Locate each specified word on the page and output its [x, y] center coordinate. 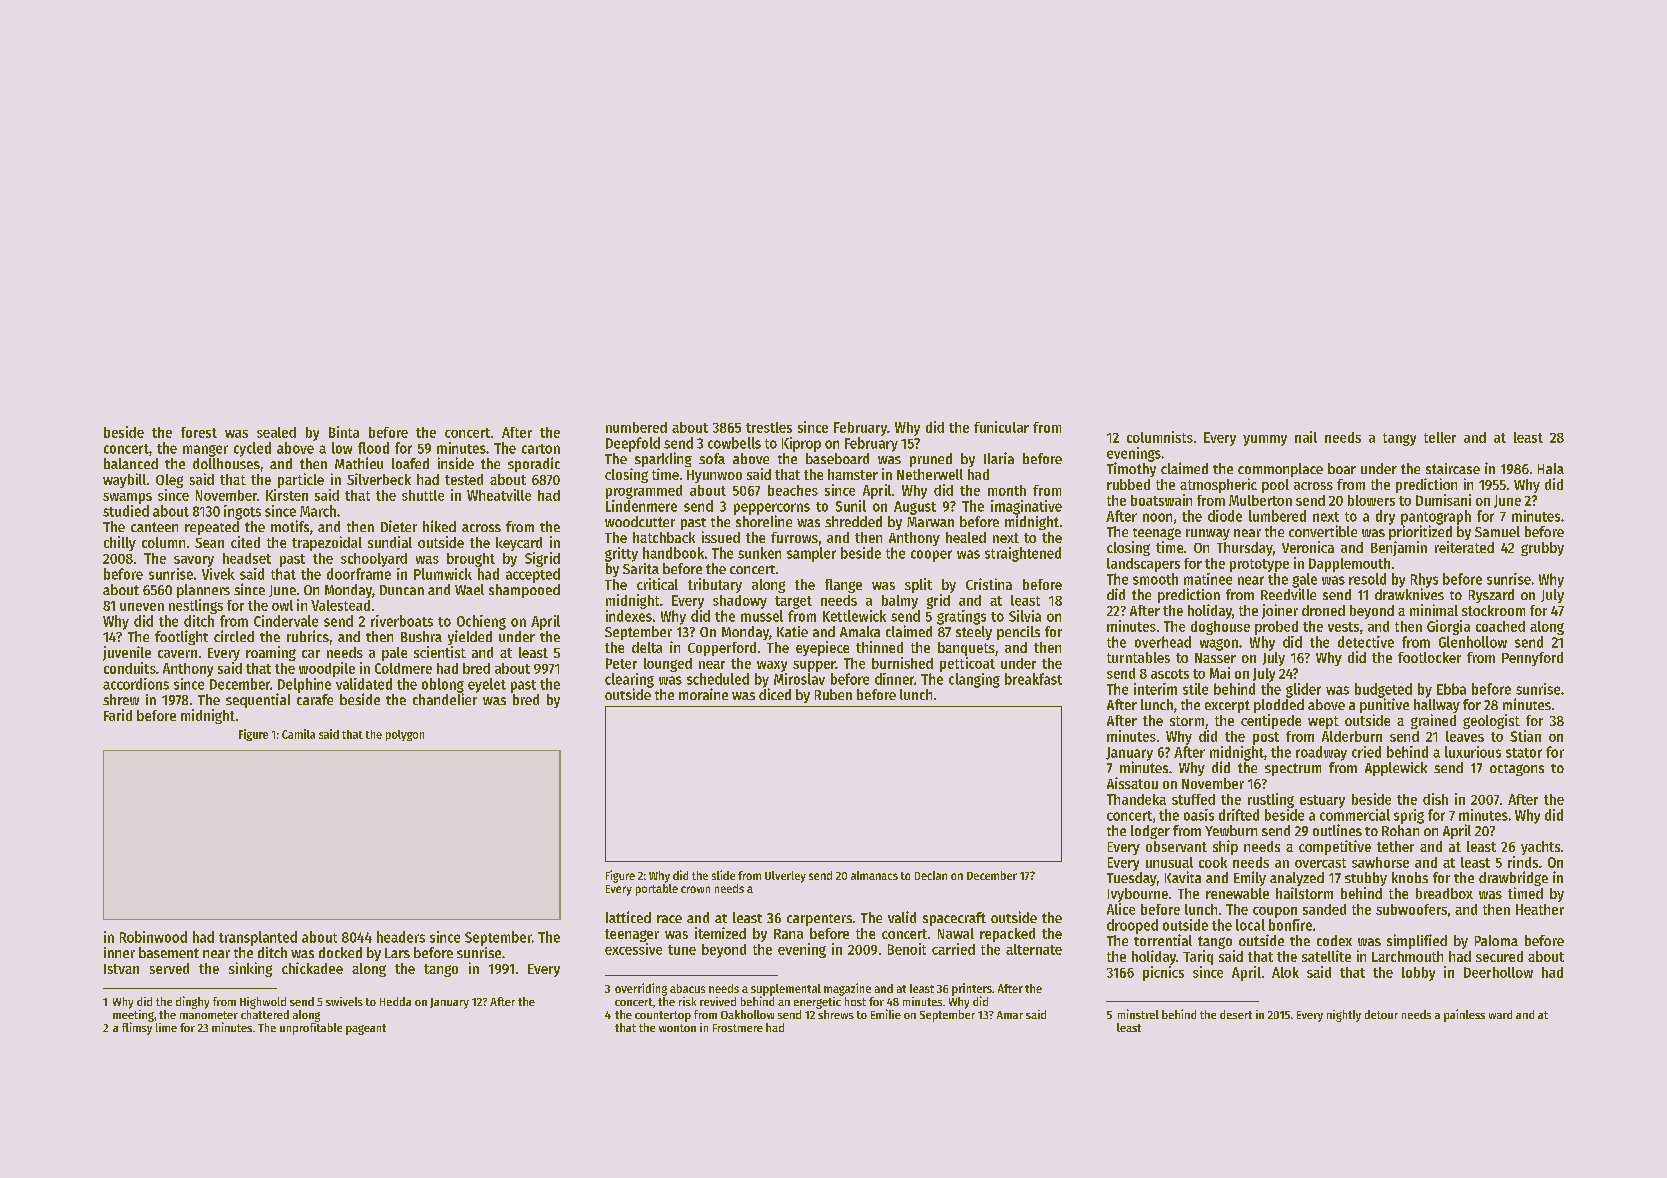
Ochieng [481, 622]
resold [1367, 579]
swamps [127, 498]
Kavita [1183, 877]
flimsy [137, 1028]
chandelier [445, 699]
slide [723, 875]
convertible [1323, 531]
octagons [1517, 770]
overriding [641, 989]
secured [1499, 956]
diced [775, 694]
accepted [533, 575]
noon [1157, 517]
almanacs [874, 875]
